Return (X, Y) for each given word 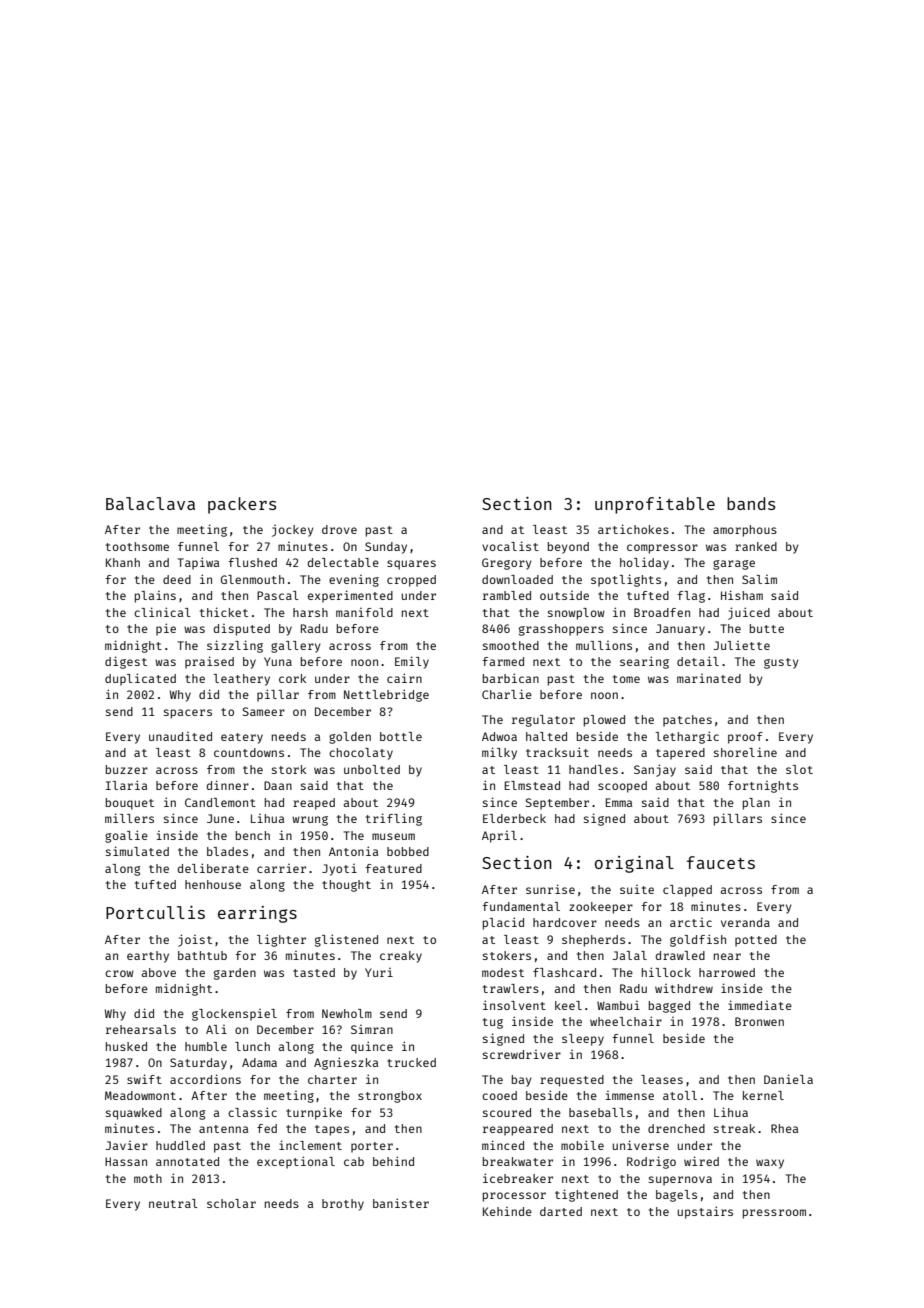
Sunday (386, 548)
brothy (343, 1205)
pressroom (774, 1214)
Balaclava (150, 503)
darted (561, 1211)
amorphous (745, 531)
